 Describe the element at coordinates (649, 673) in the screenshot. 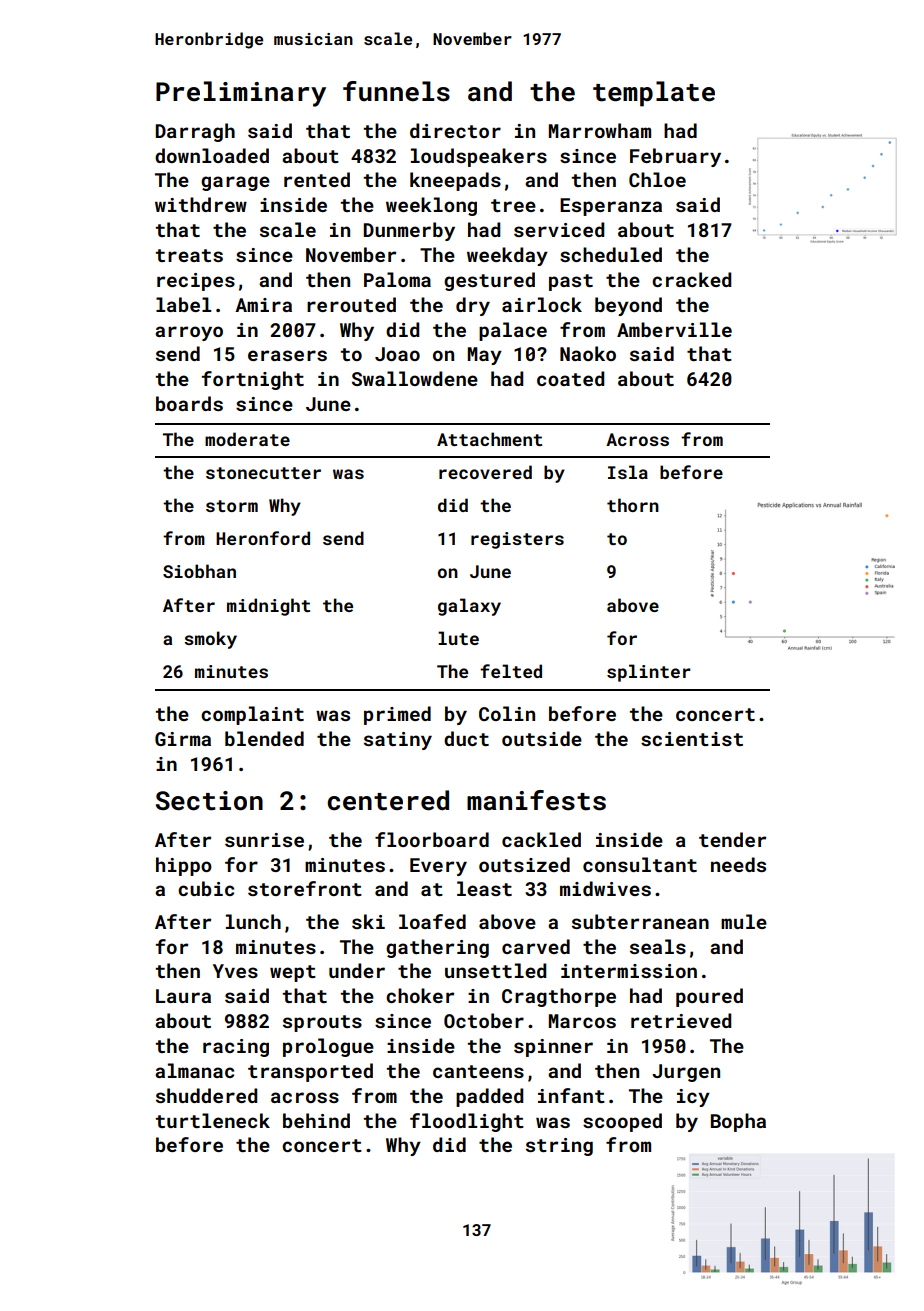

I see `splinter` at that location.
